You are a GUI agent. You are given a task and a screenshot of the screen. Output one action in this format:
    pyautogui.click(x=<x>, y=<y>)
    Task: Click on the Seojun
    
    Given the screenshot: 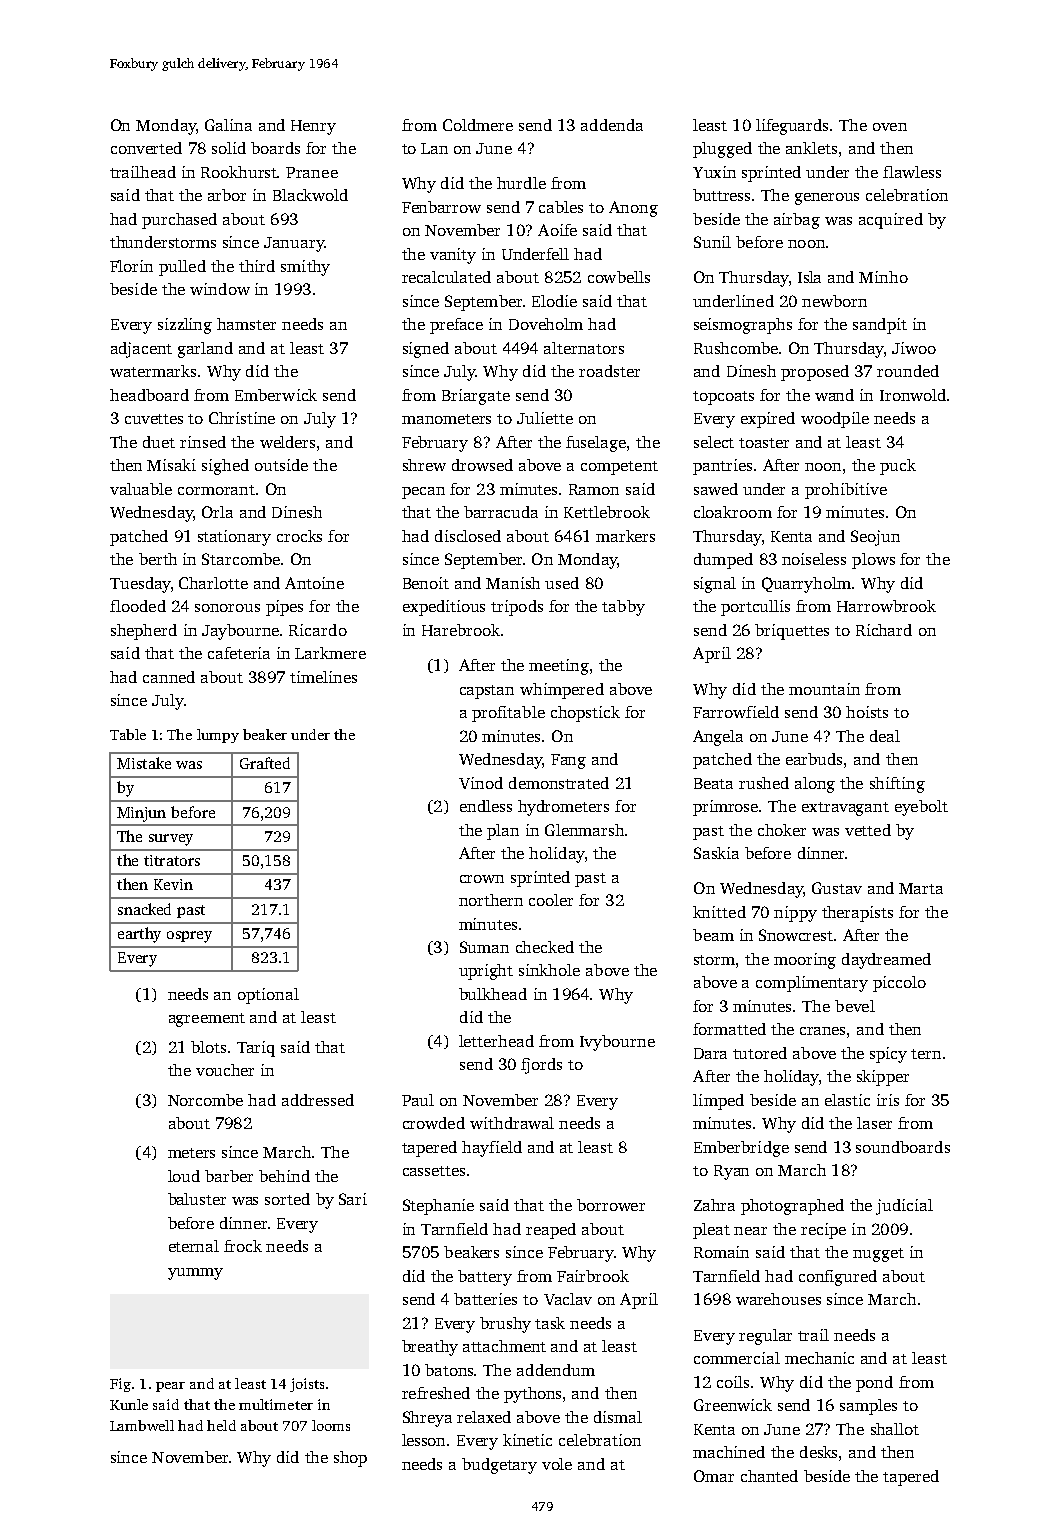 What is the action you would take?
    pyautogui.click(x=875, y=538)
